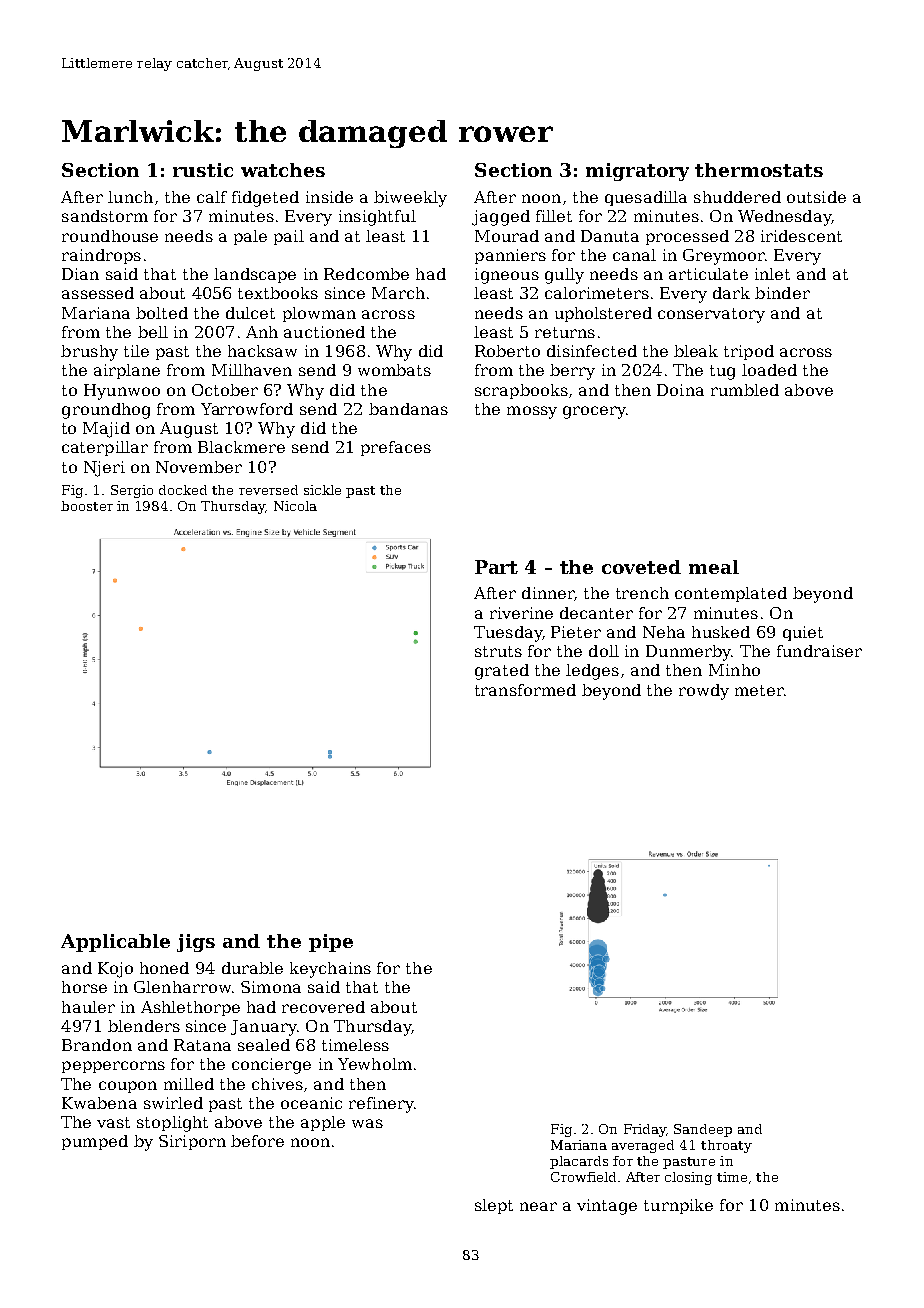  Describe the element at coordinates (115, 943) in the screenshot. I see `Applicable` at that location.
